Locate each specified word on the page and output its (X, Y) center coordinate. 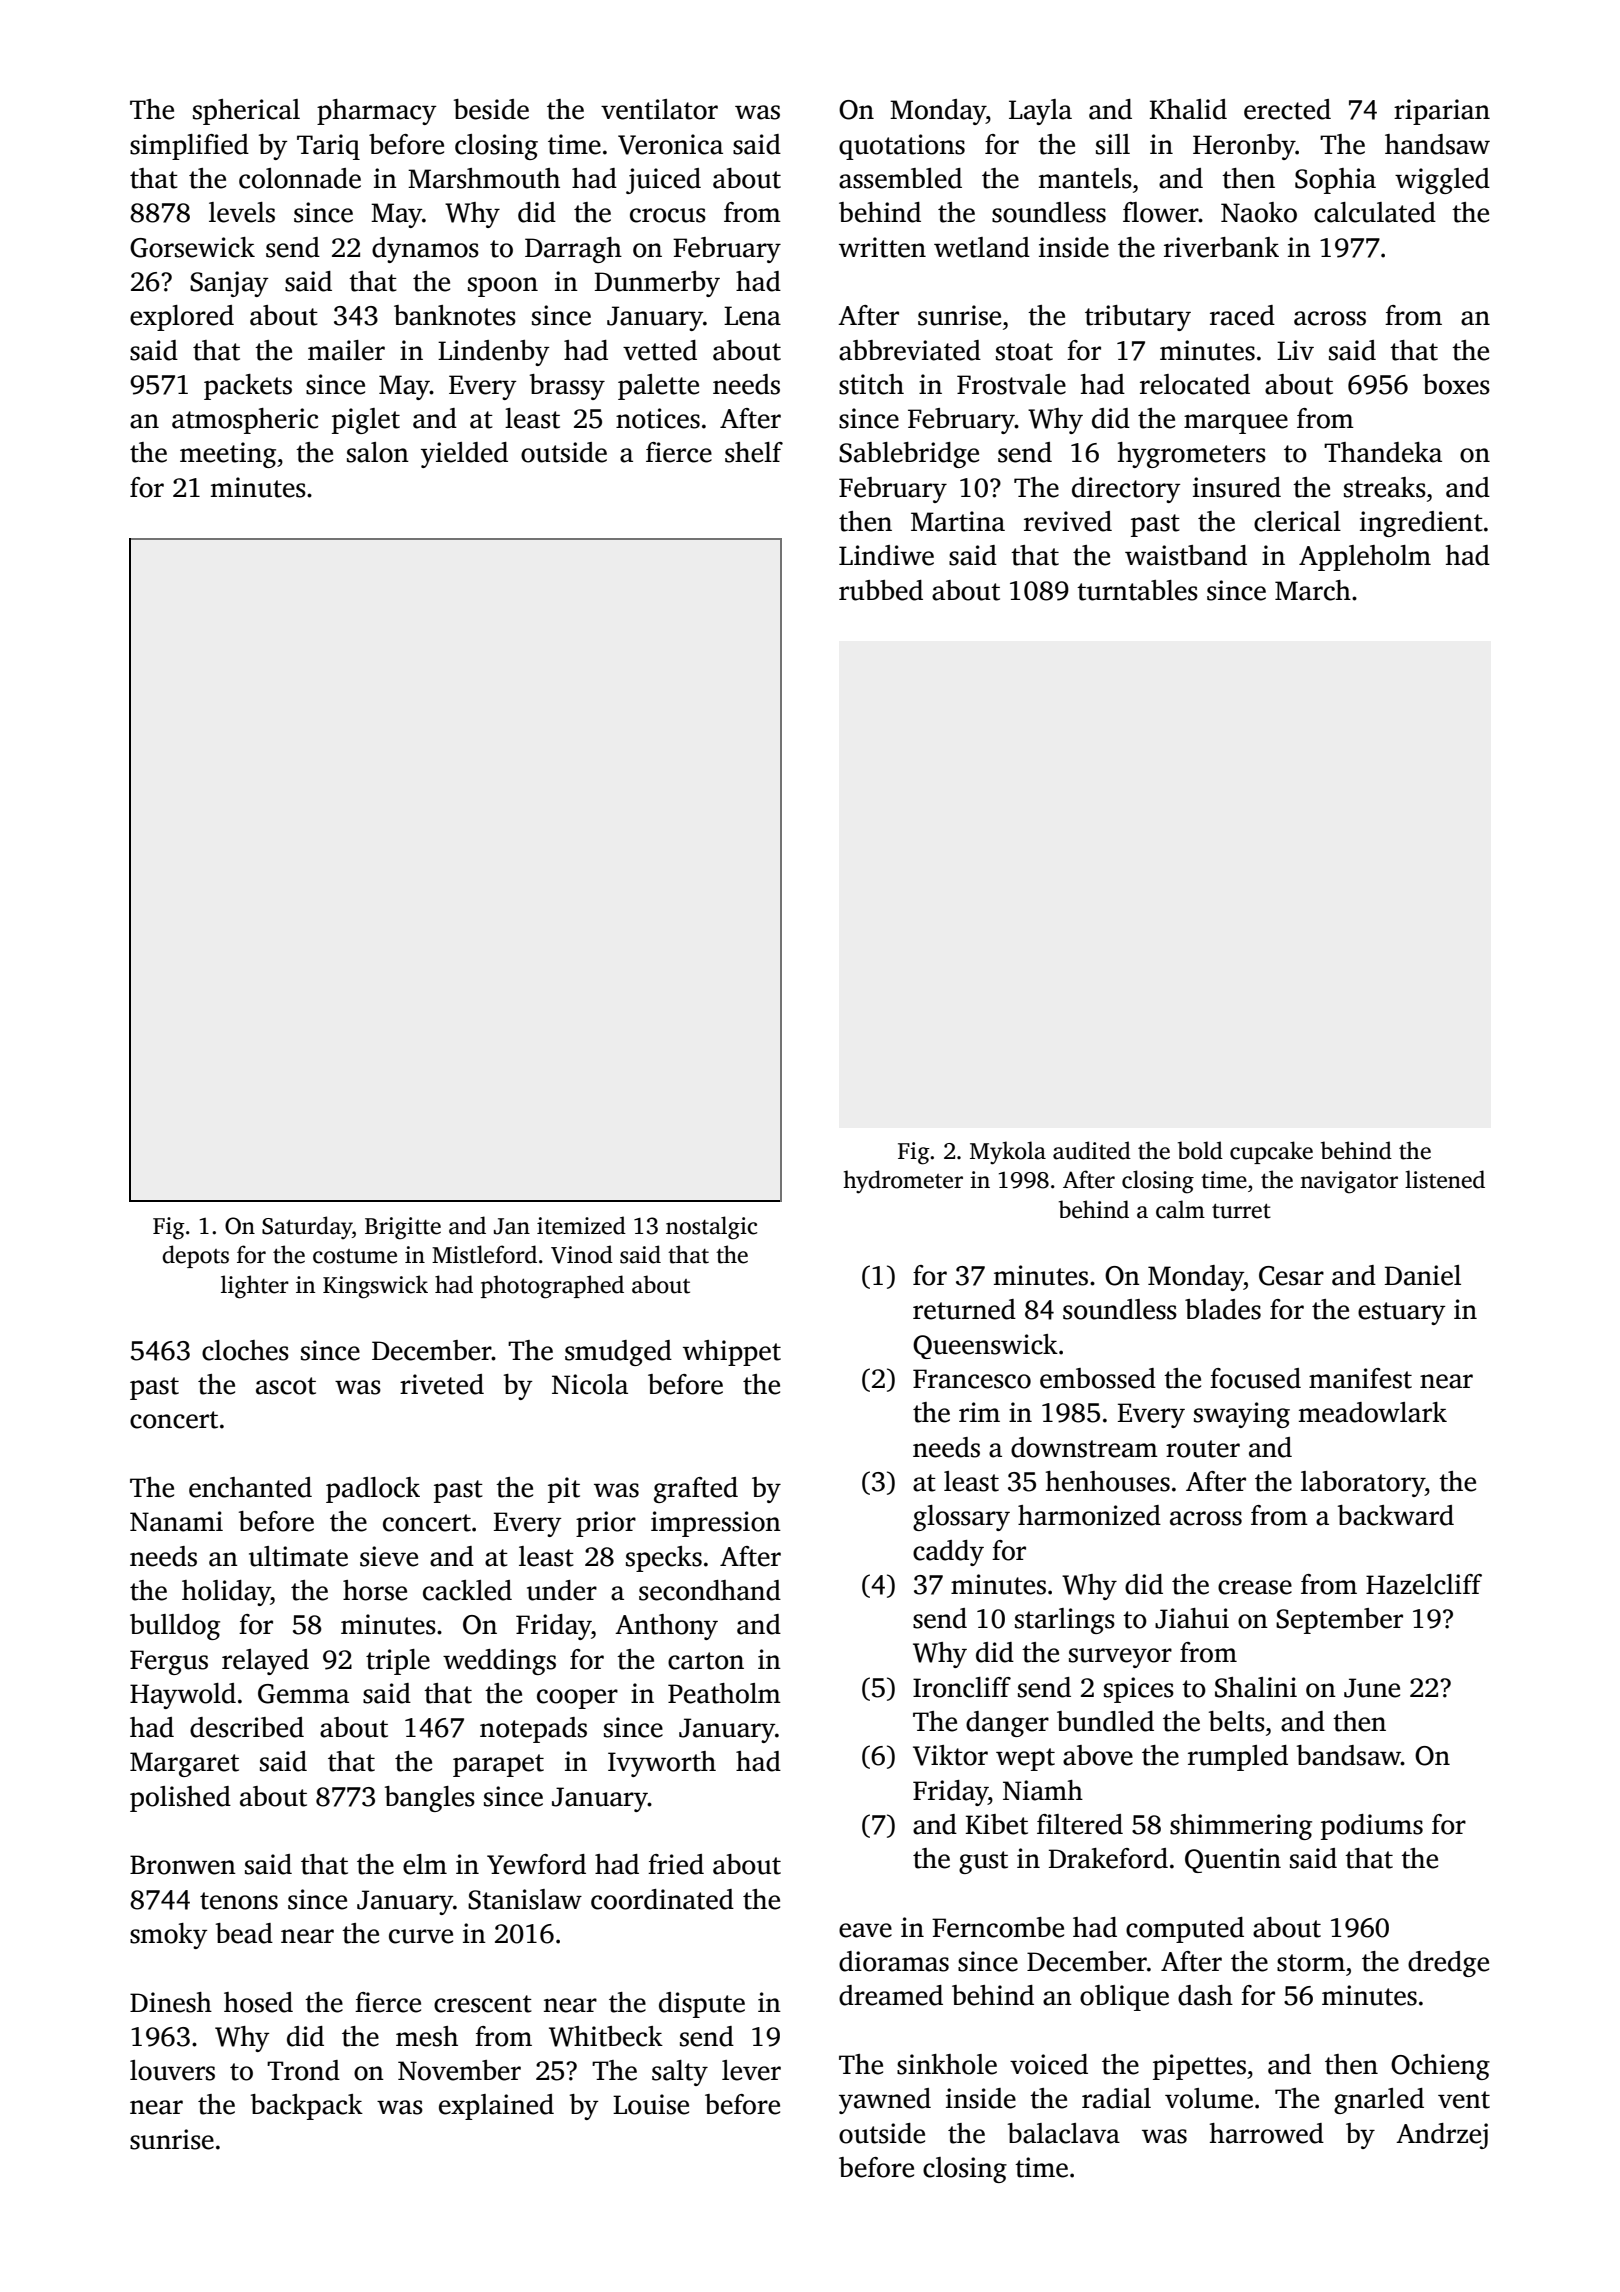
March (1313, 590)
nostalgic (711, 1228)
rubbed (881, 590)
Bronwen (183, 1865)
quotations (902, 147)
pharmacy (377, 112)
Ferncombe (998, 1927)
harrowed (1267, 2133)
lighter (255, 1287)
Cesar (1291, 1276)
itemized (581, 1225)
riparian (1442, 112)
